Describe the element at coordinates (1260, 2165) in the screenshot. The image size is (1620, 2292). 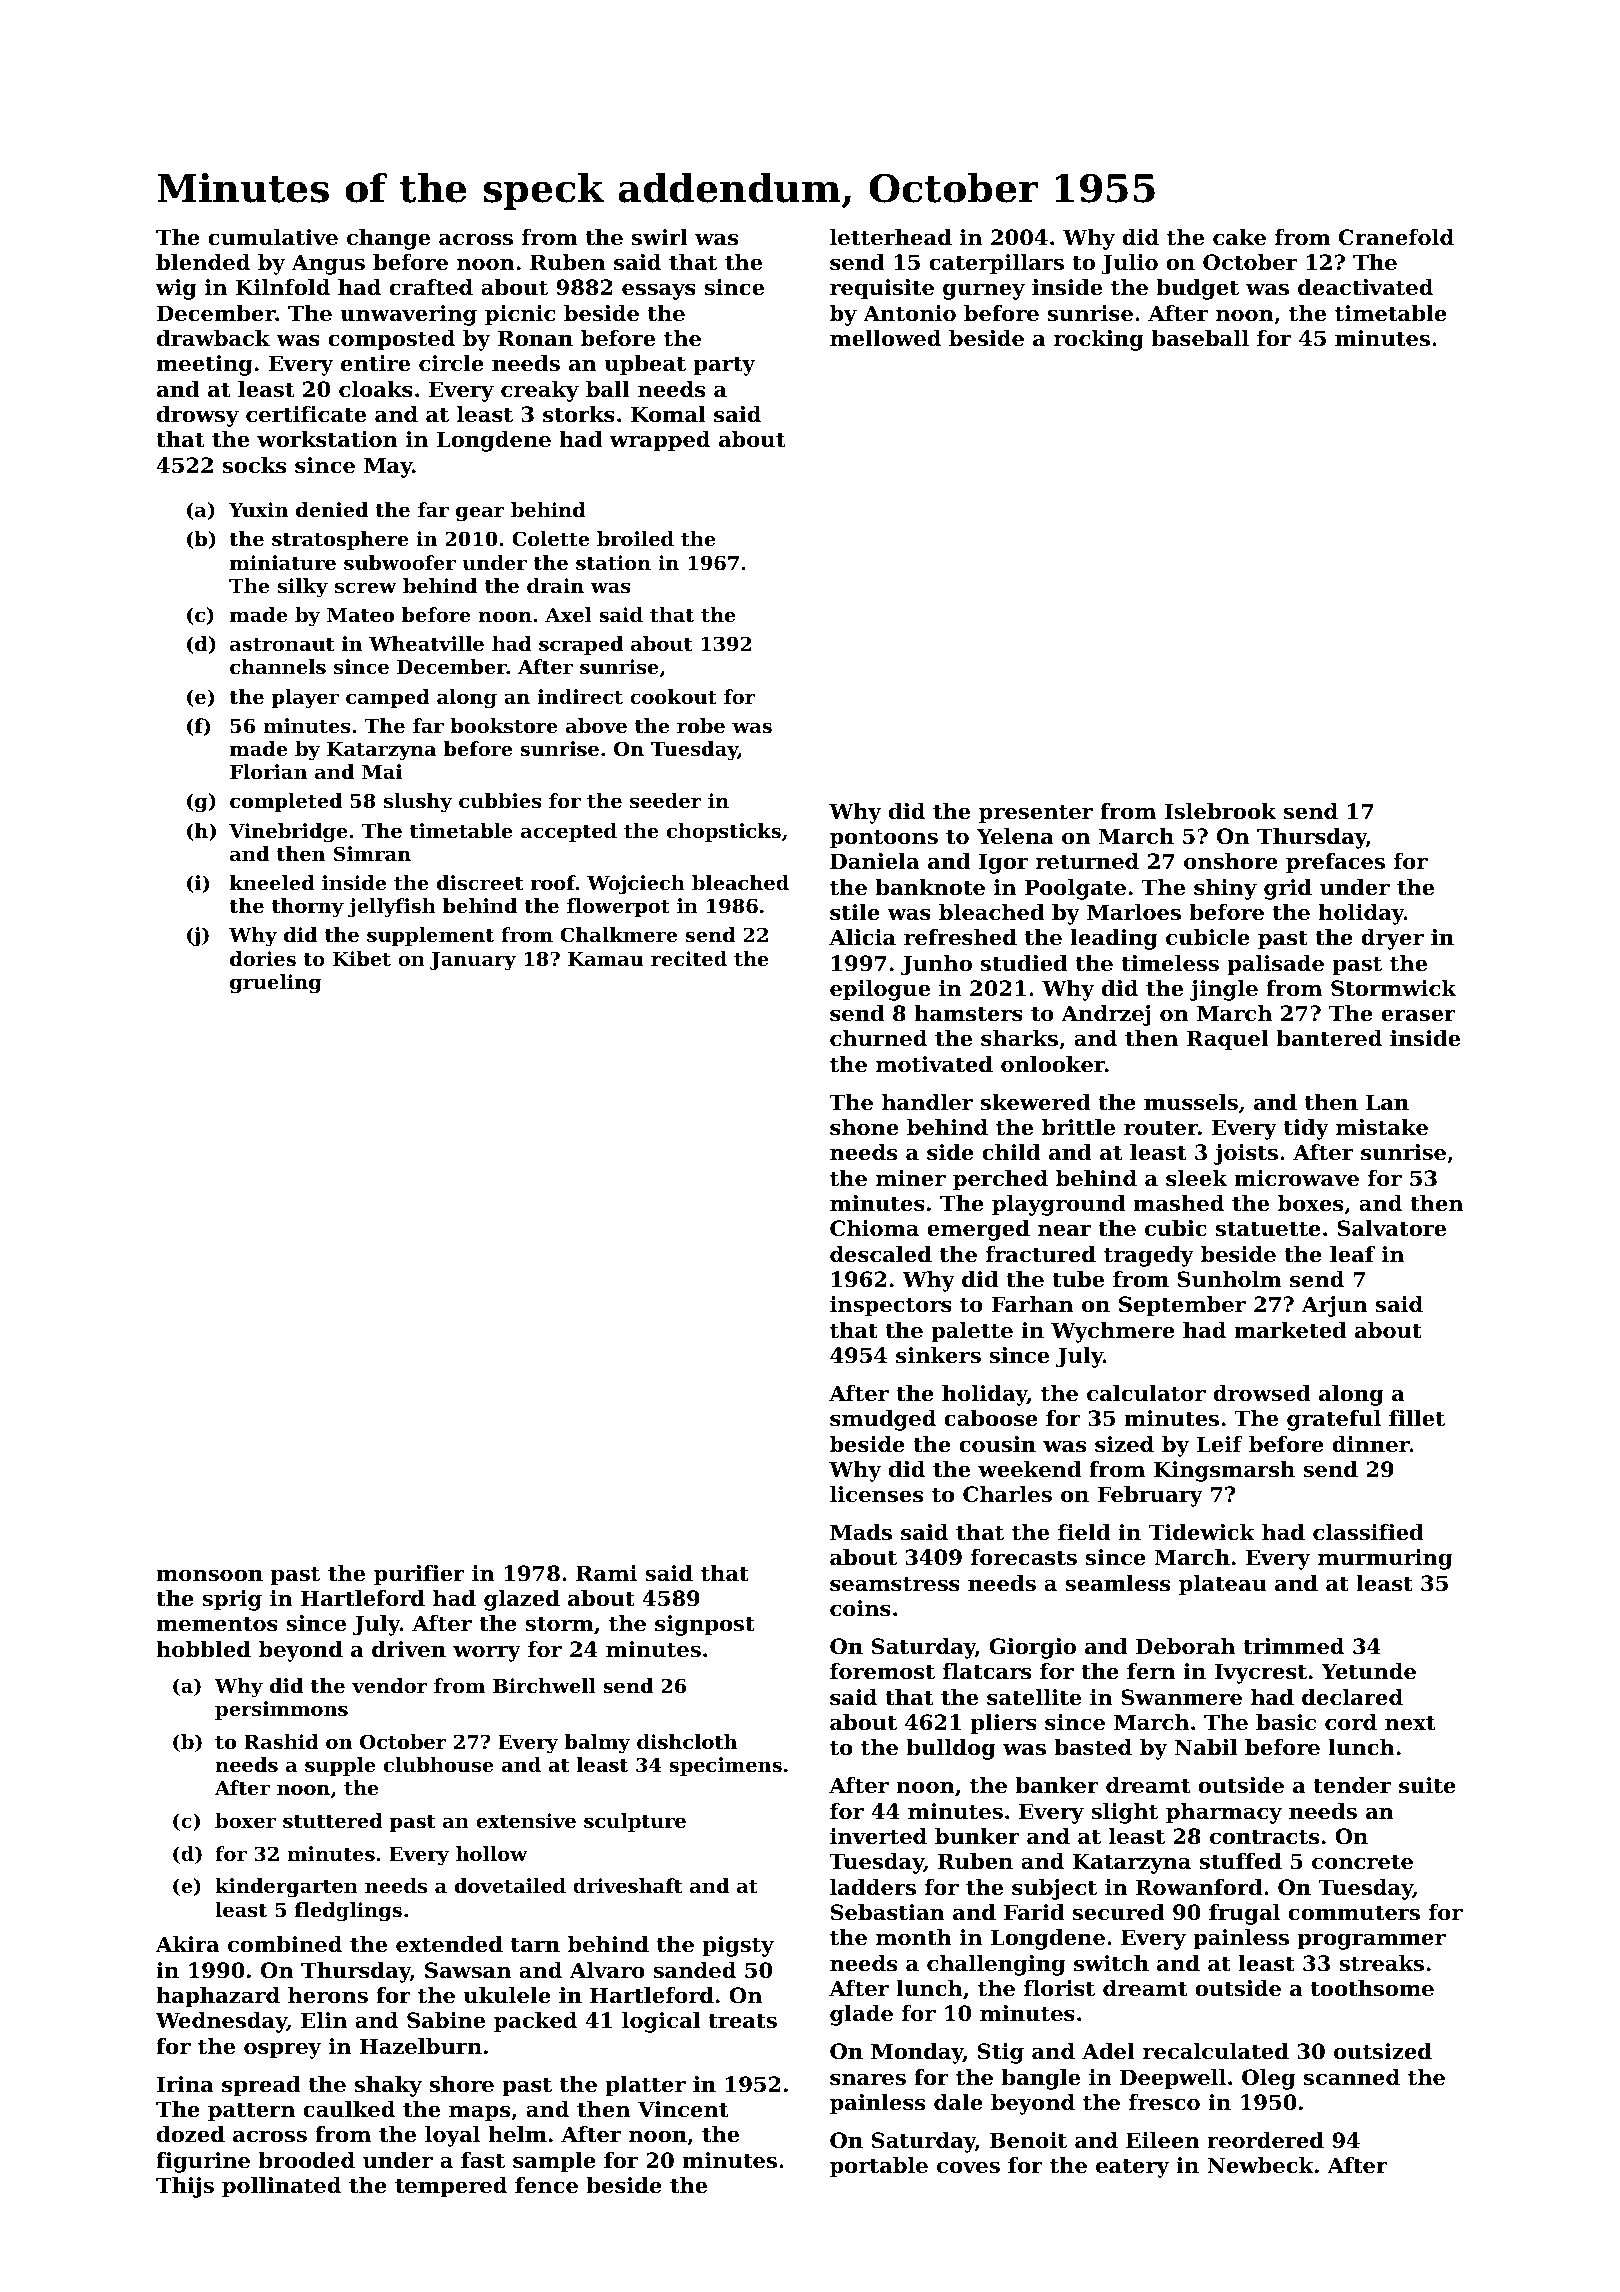
I see `Newbeck` at that location.
